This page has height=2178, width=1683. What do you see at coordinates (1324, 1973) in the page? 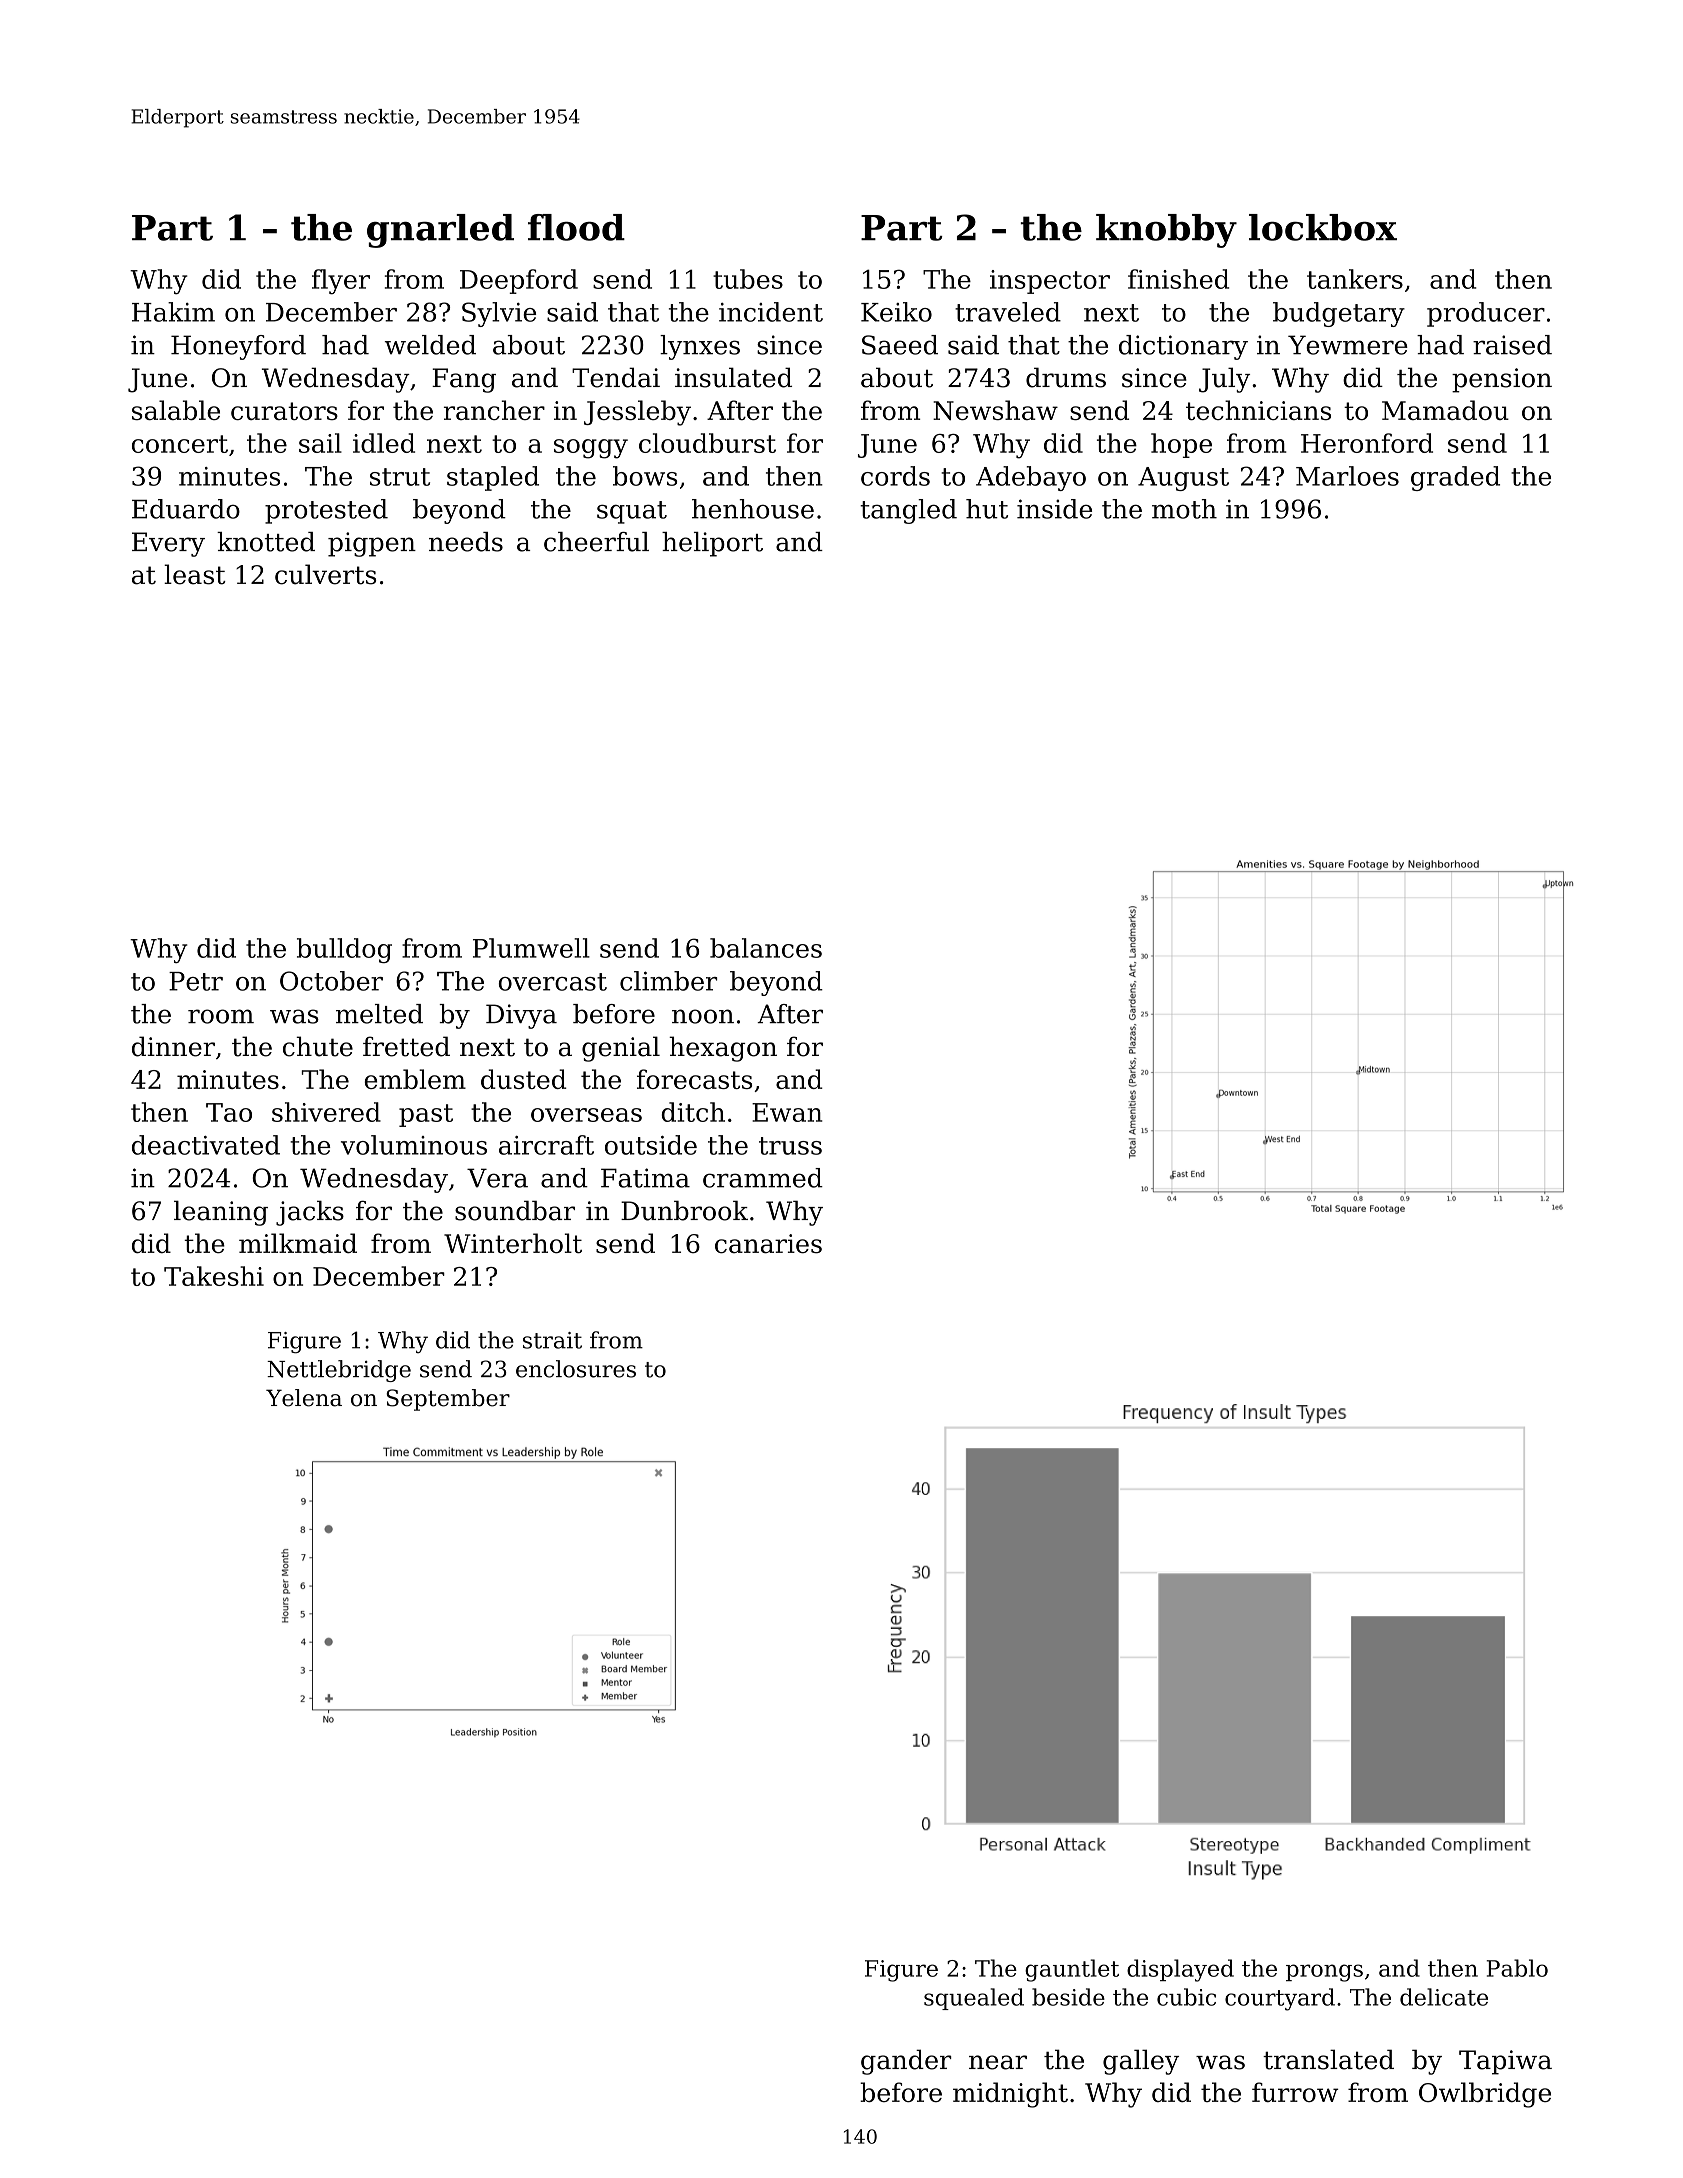
I see `prongs` at bounding box center [1324, 1973].
